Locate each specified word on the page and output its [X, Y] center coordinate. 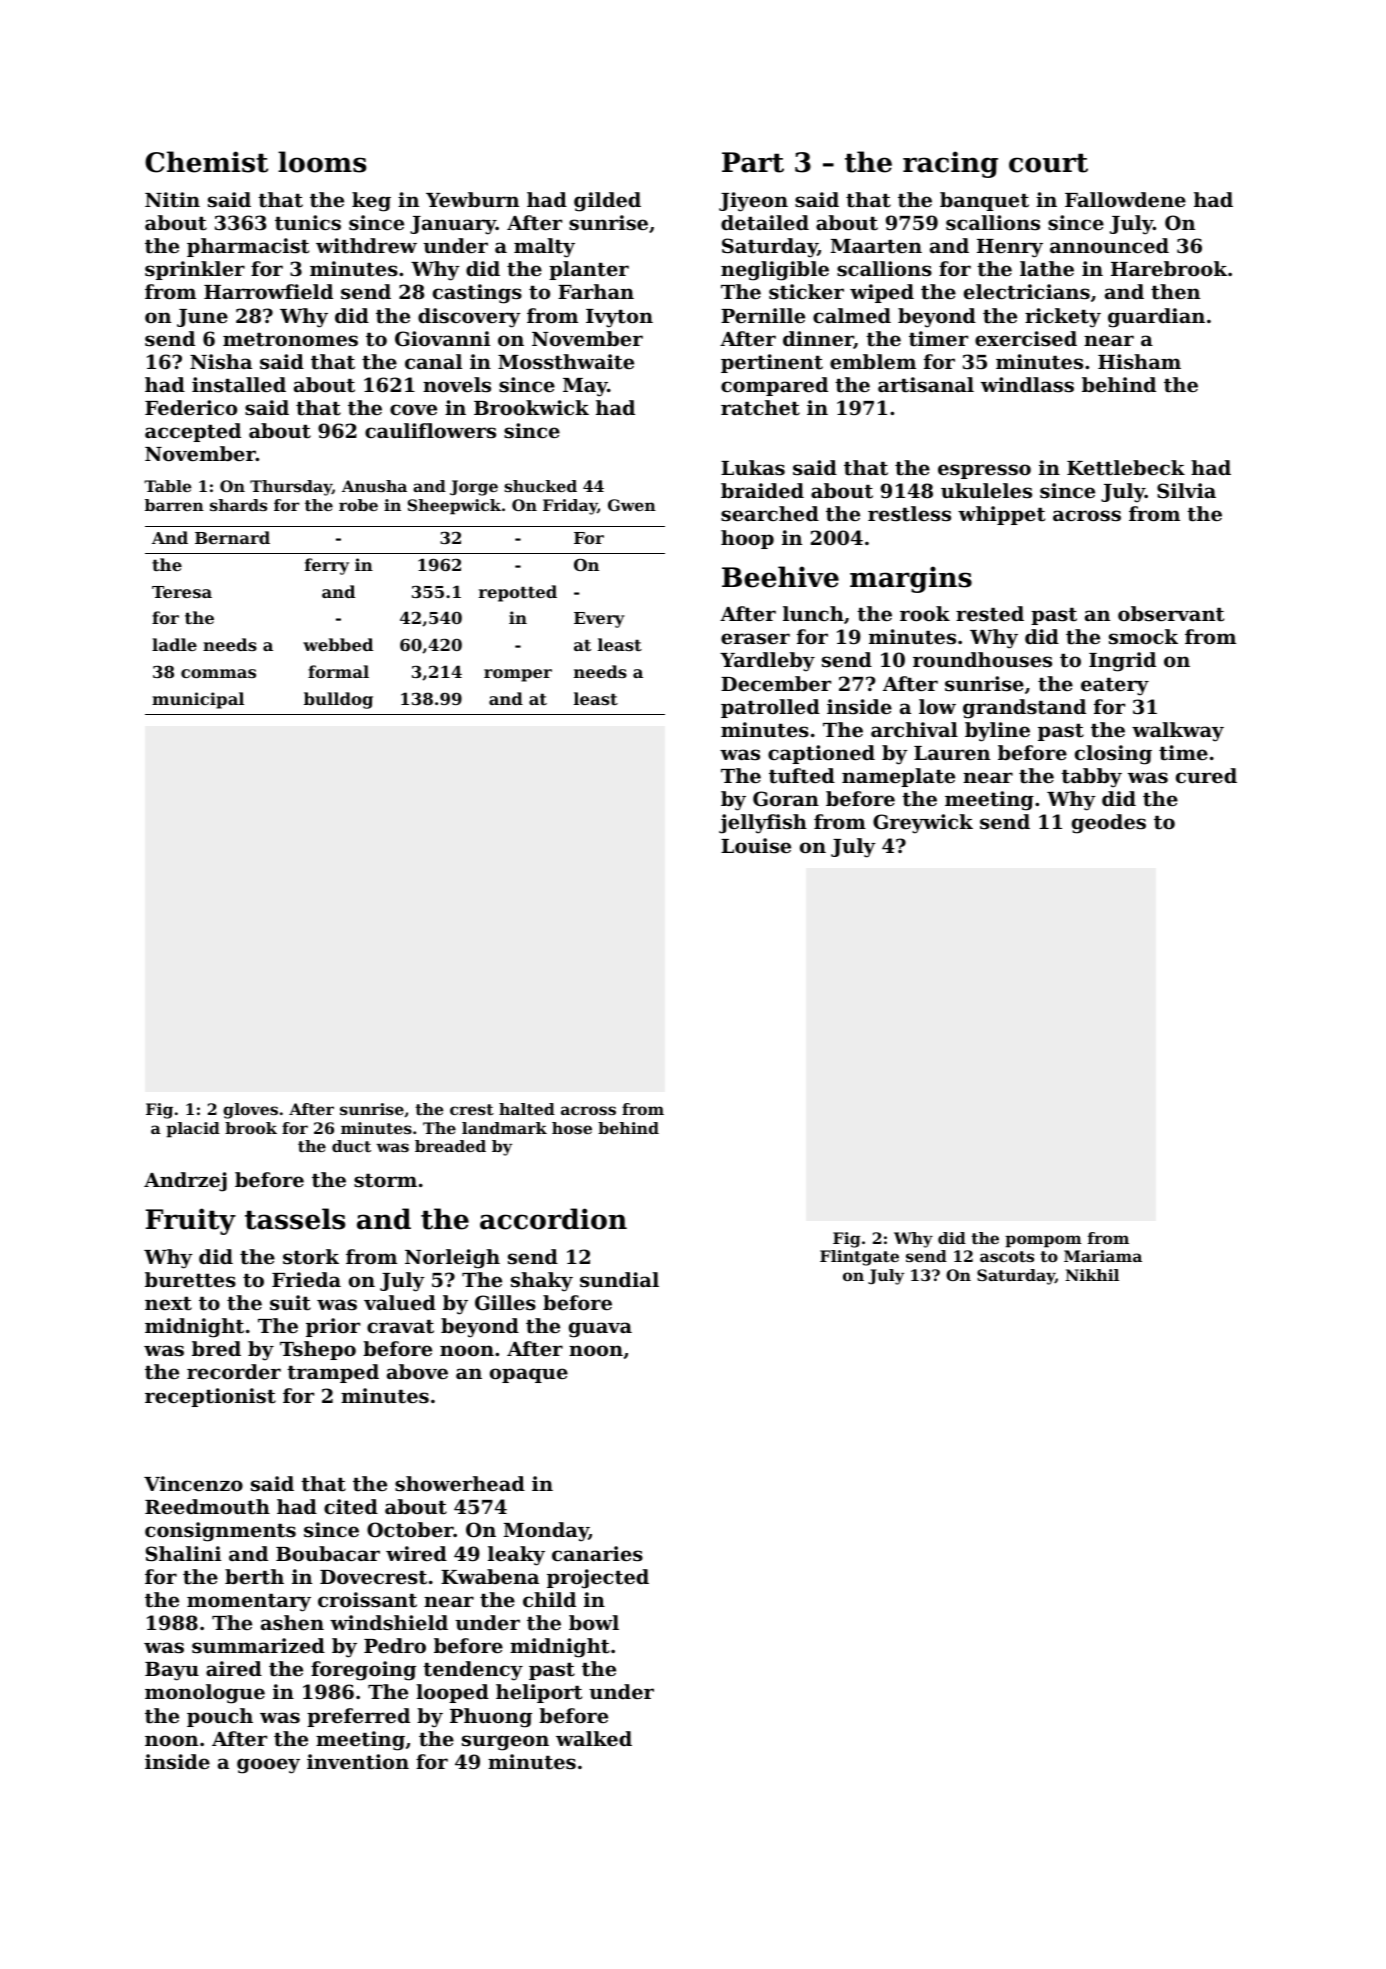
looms [322, 162]
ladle [174, 644]
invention [358, 1762]
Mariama [1103, 1256]
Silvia [1186, 491]
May [585, 387]
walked [594, 1738]
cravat [400, 1327]
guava [600, 1330]
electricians [1027, 292]
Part [753, 162]
